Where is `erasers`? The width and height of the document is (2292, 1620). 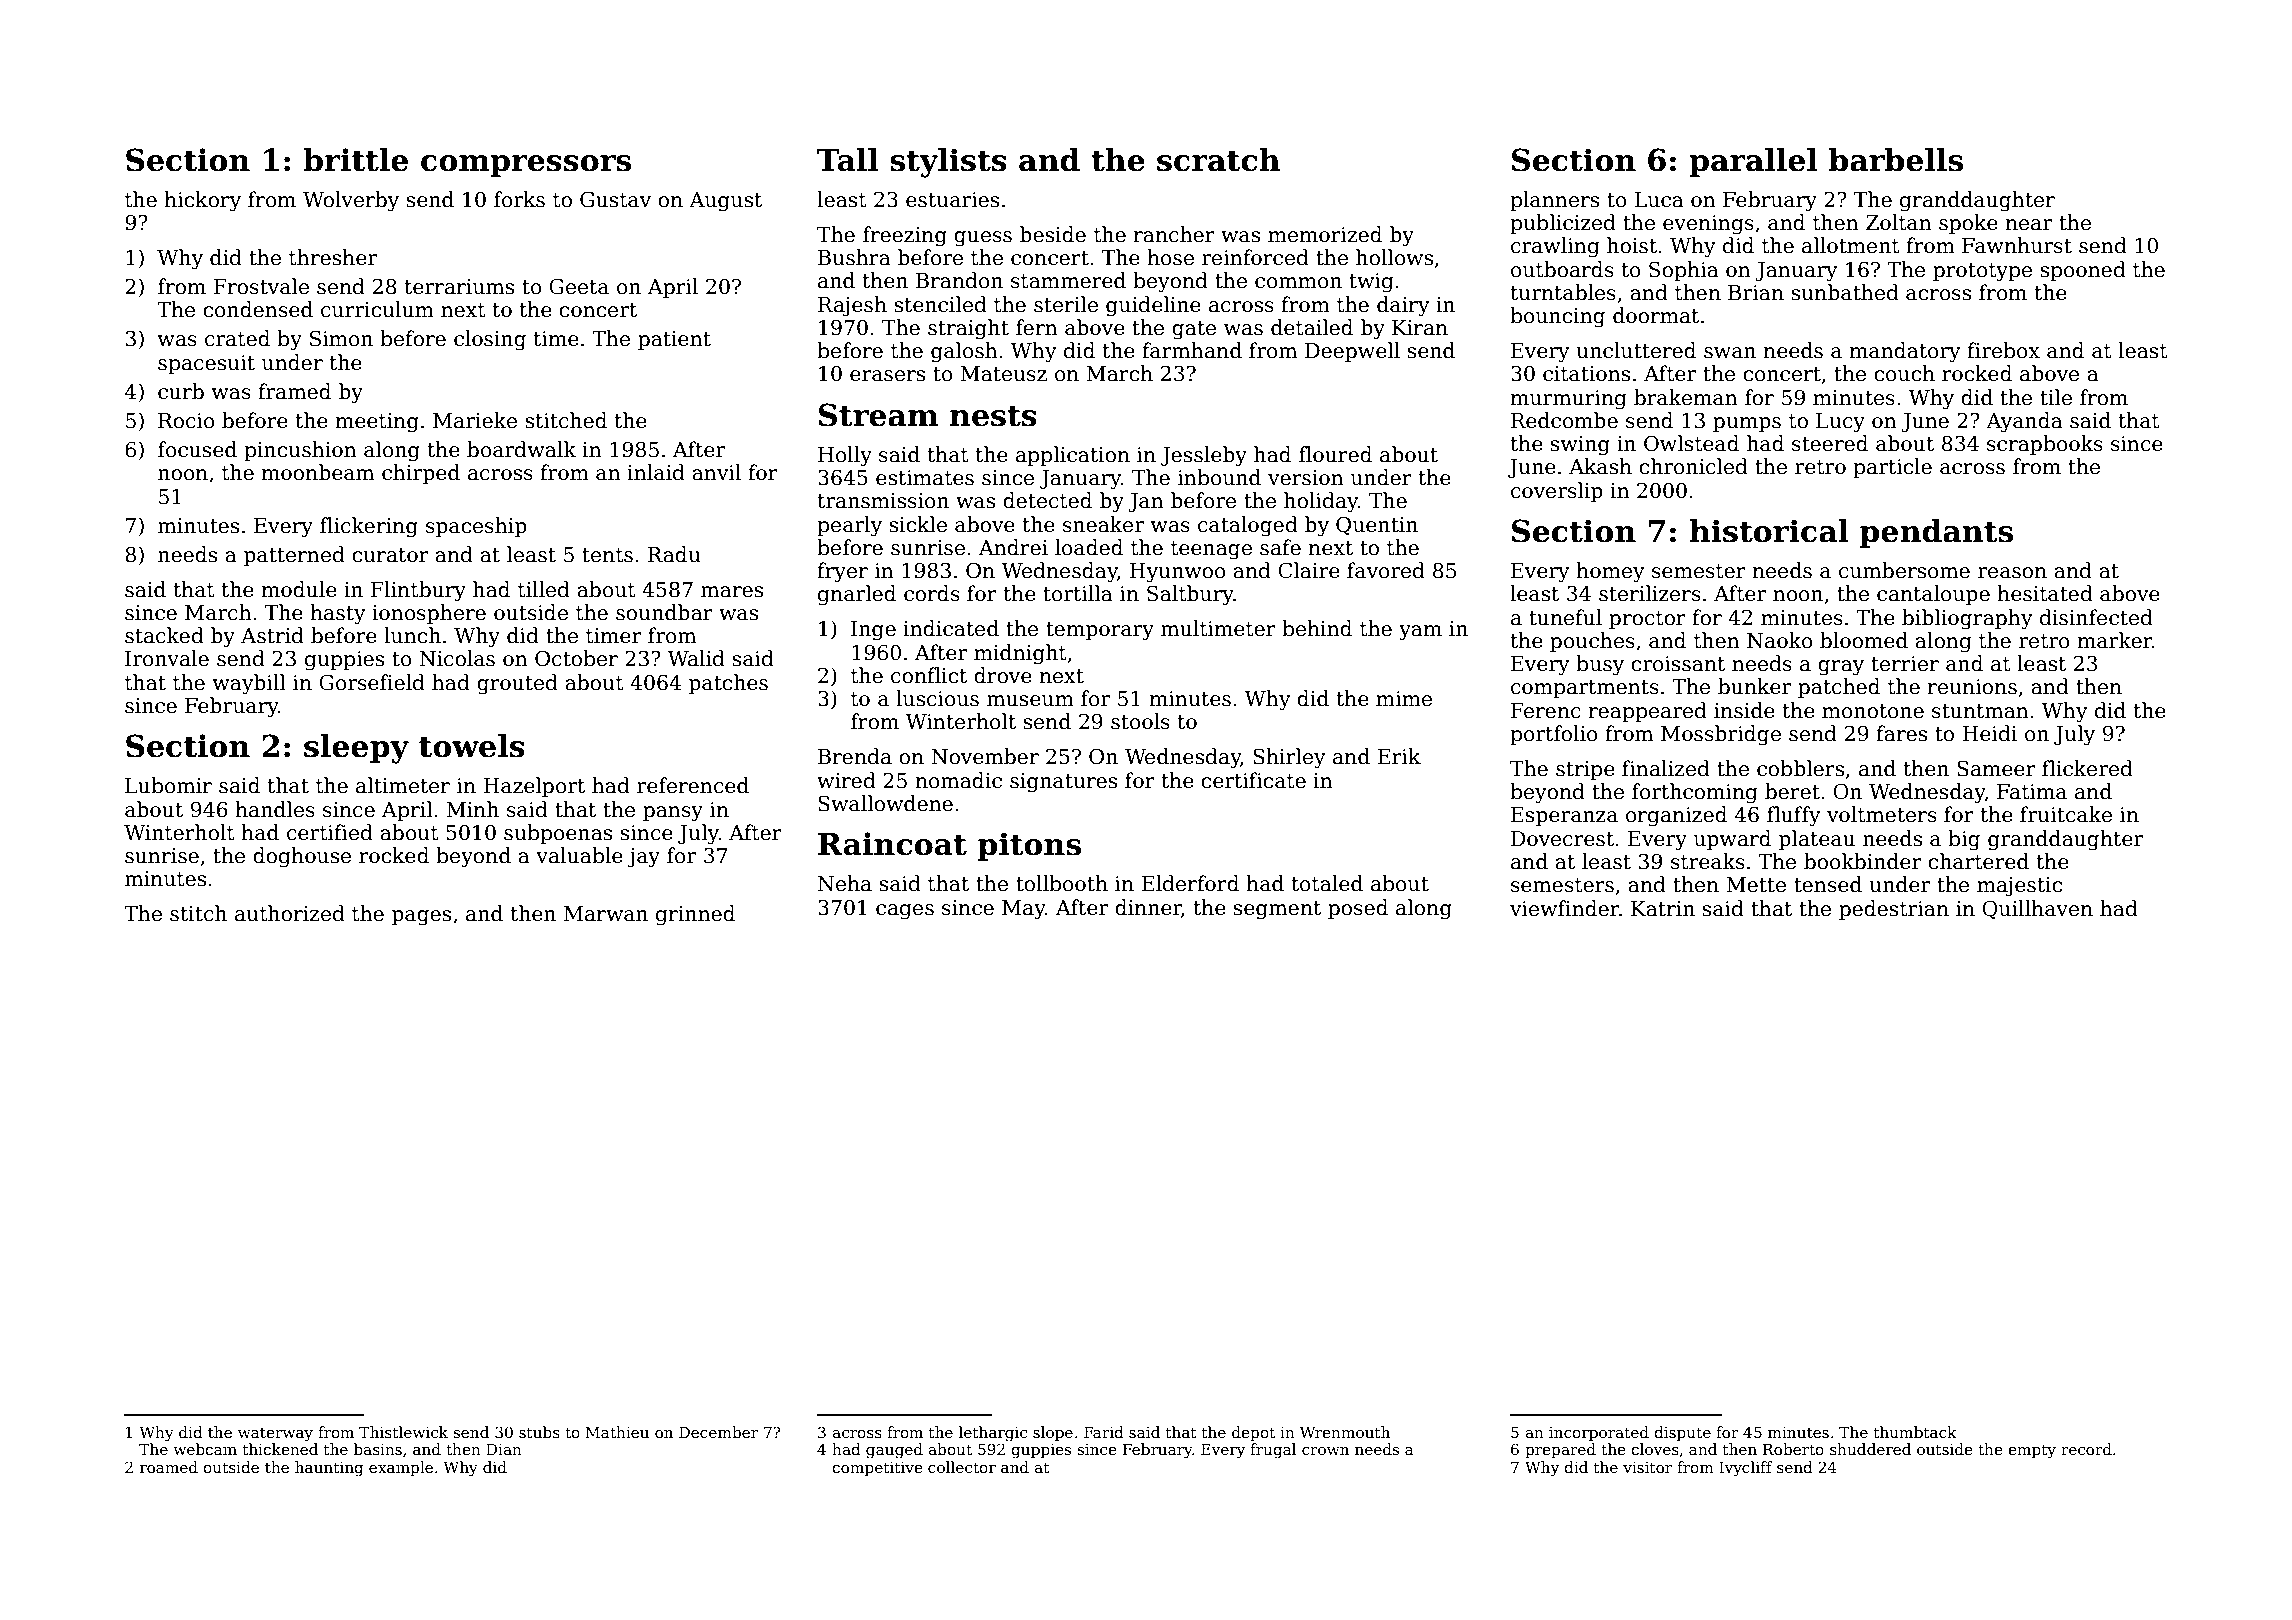
erasers is located at coordinates (887, 376).
